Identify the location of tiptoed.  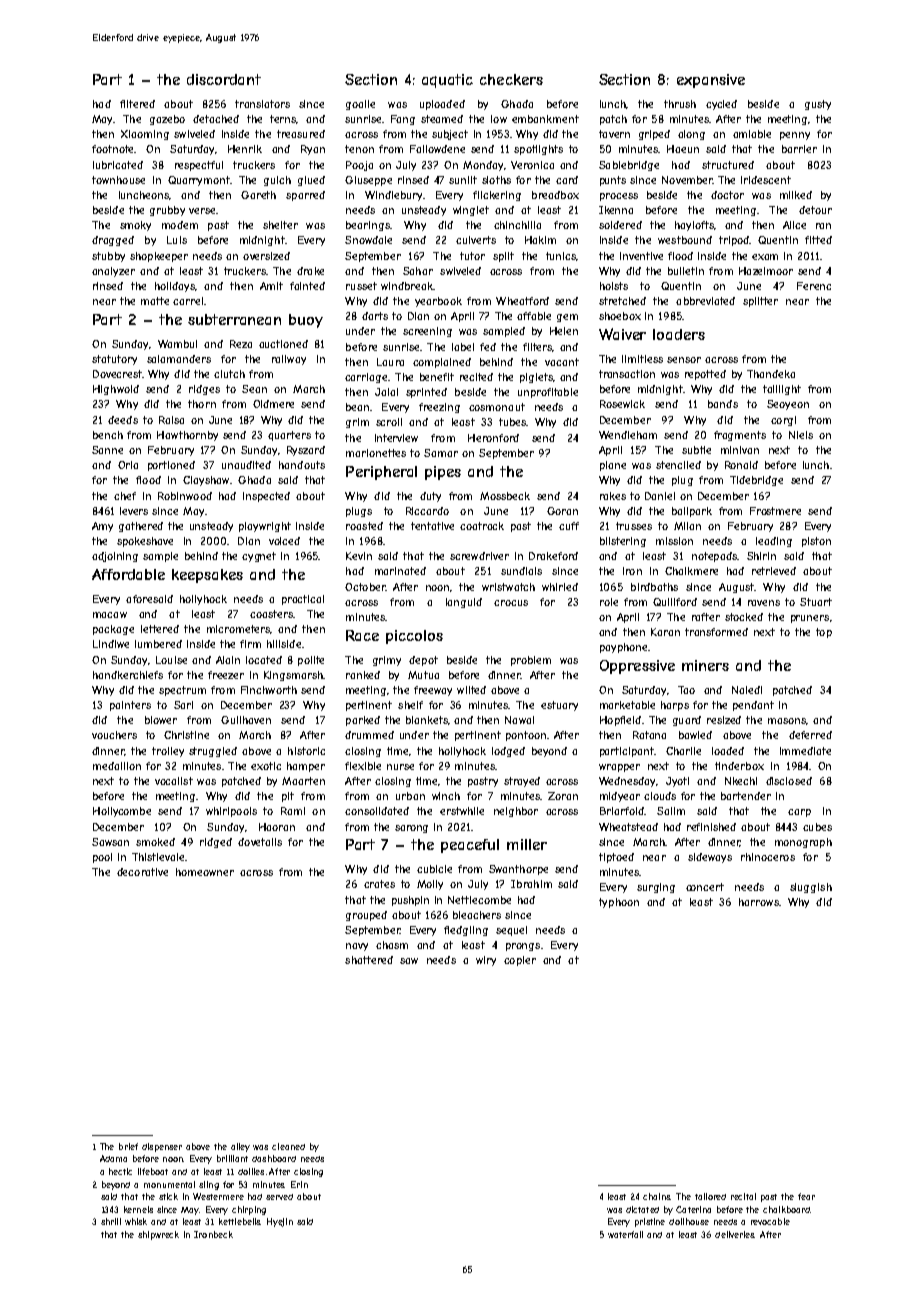
(616, 858).
